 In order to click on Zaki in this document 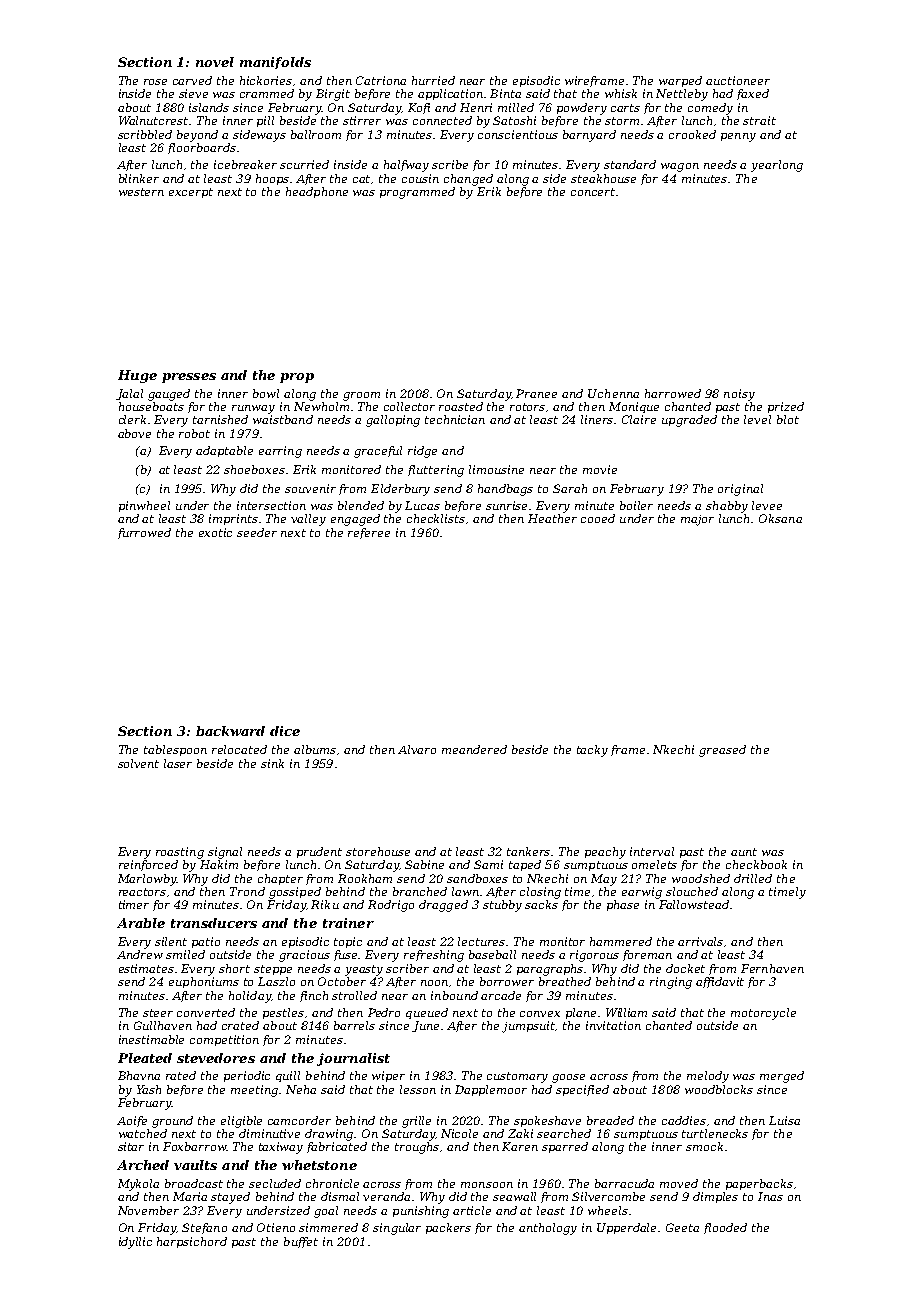, I will do `click(520, 1133)`.
